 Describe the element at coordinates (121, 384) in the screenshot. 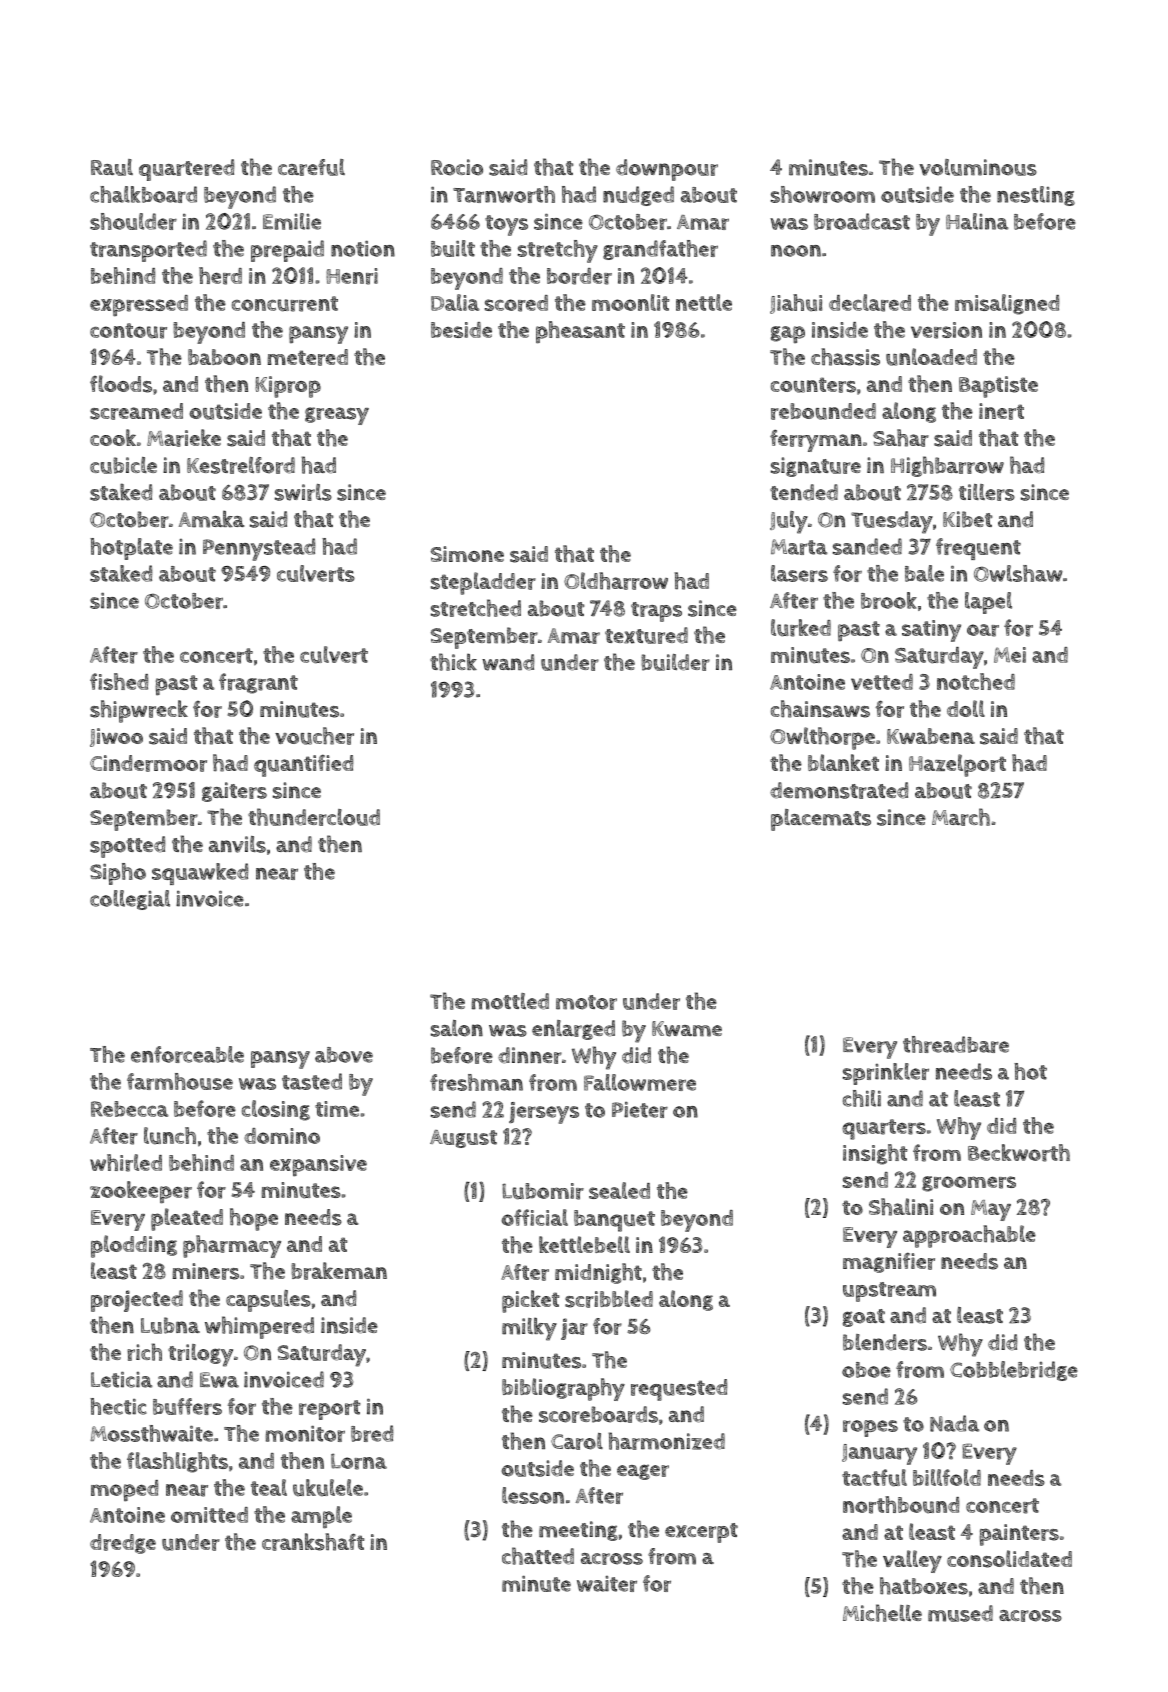

I see `floods` at that location.
